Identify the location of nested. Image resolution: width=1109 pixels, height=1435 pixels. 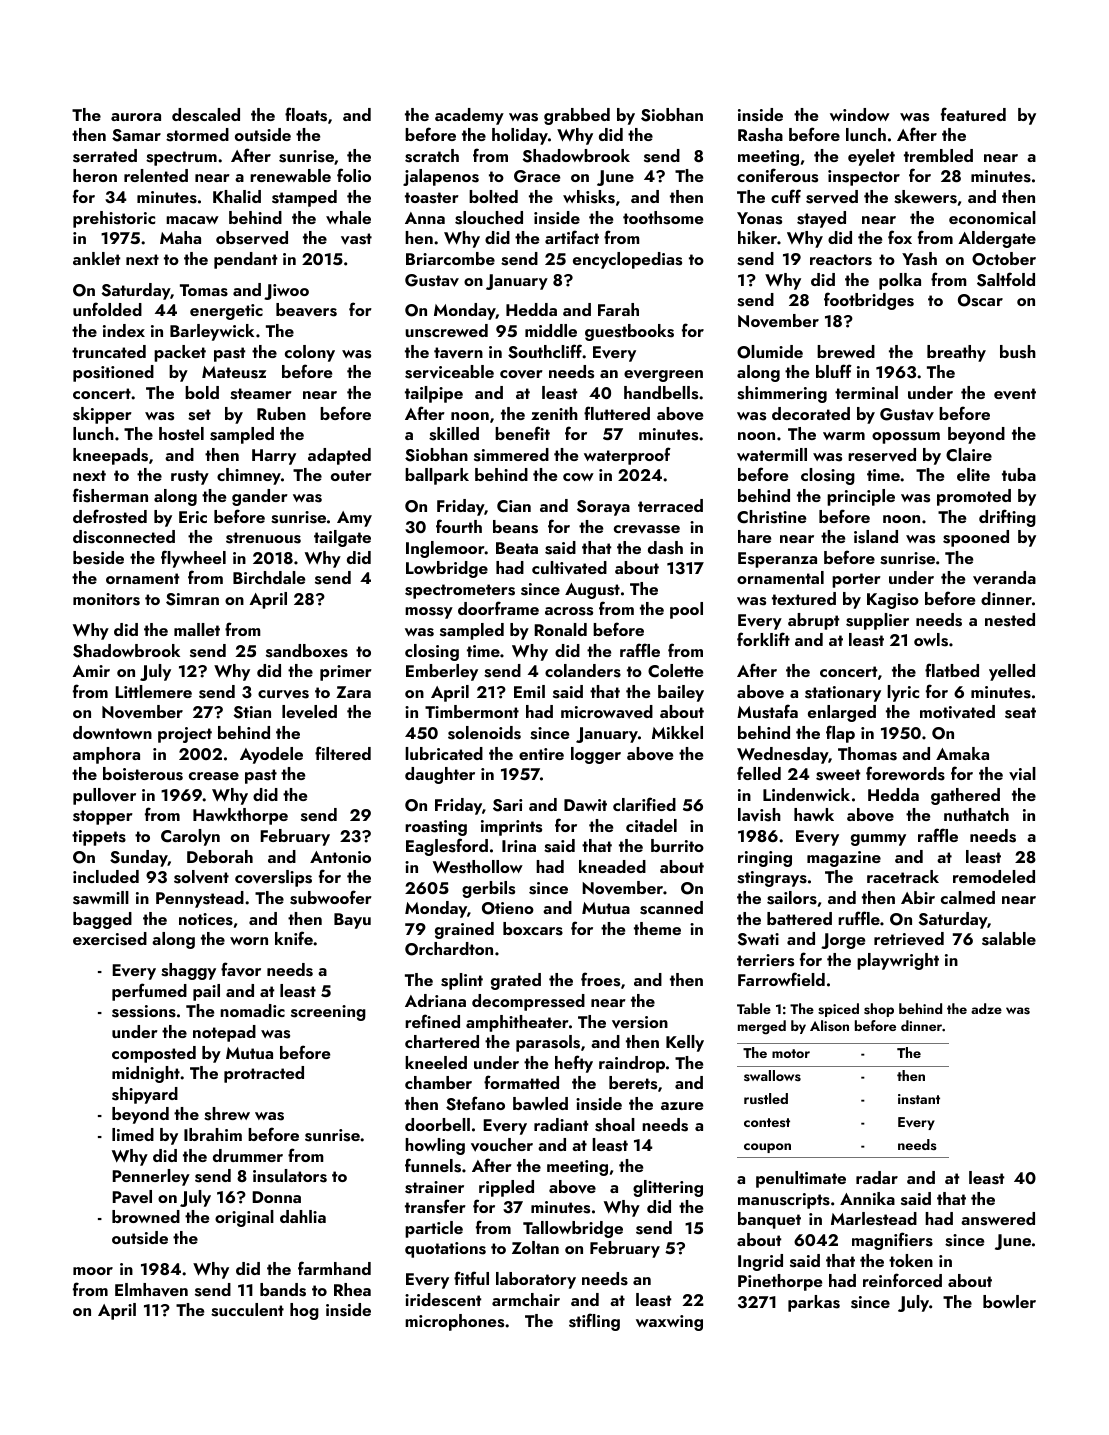
(1010, 620).
